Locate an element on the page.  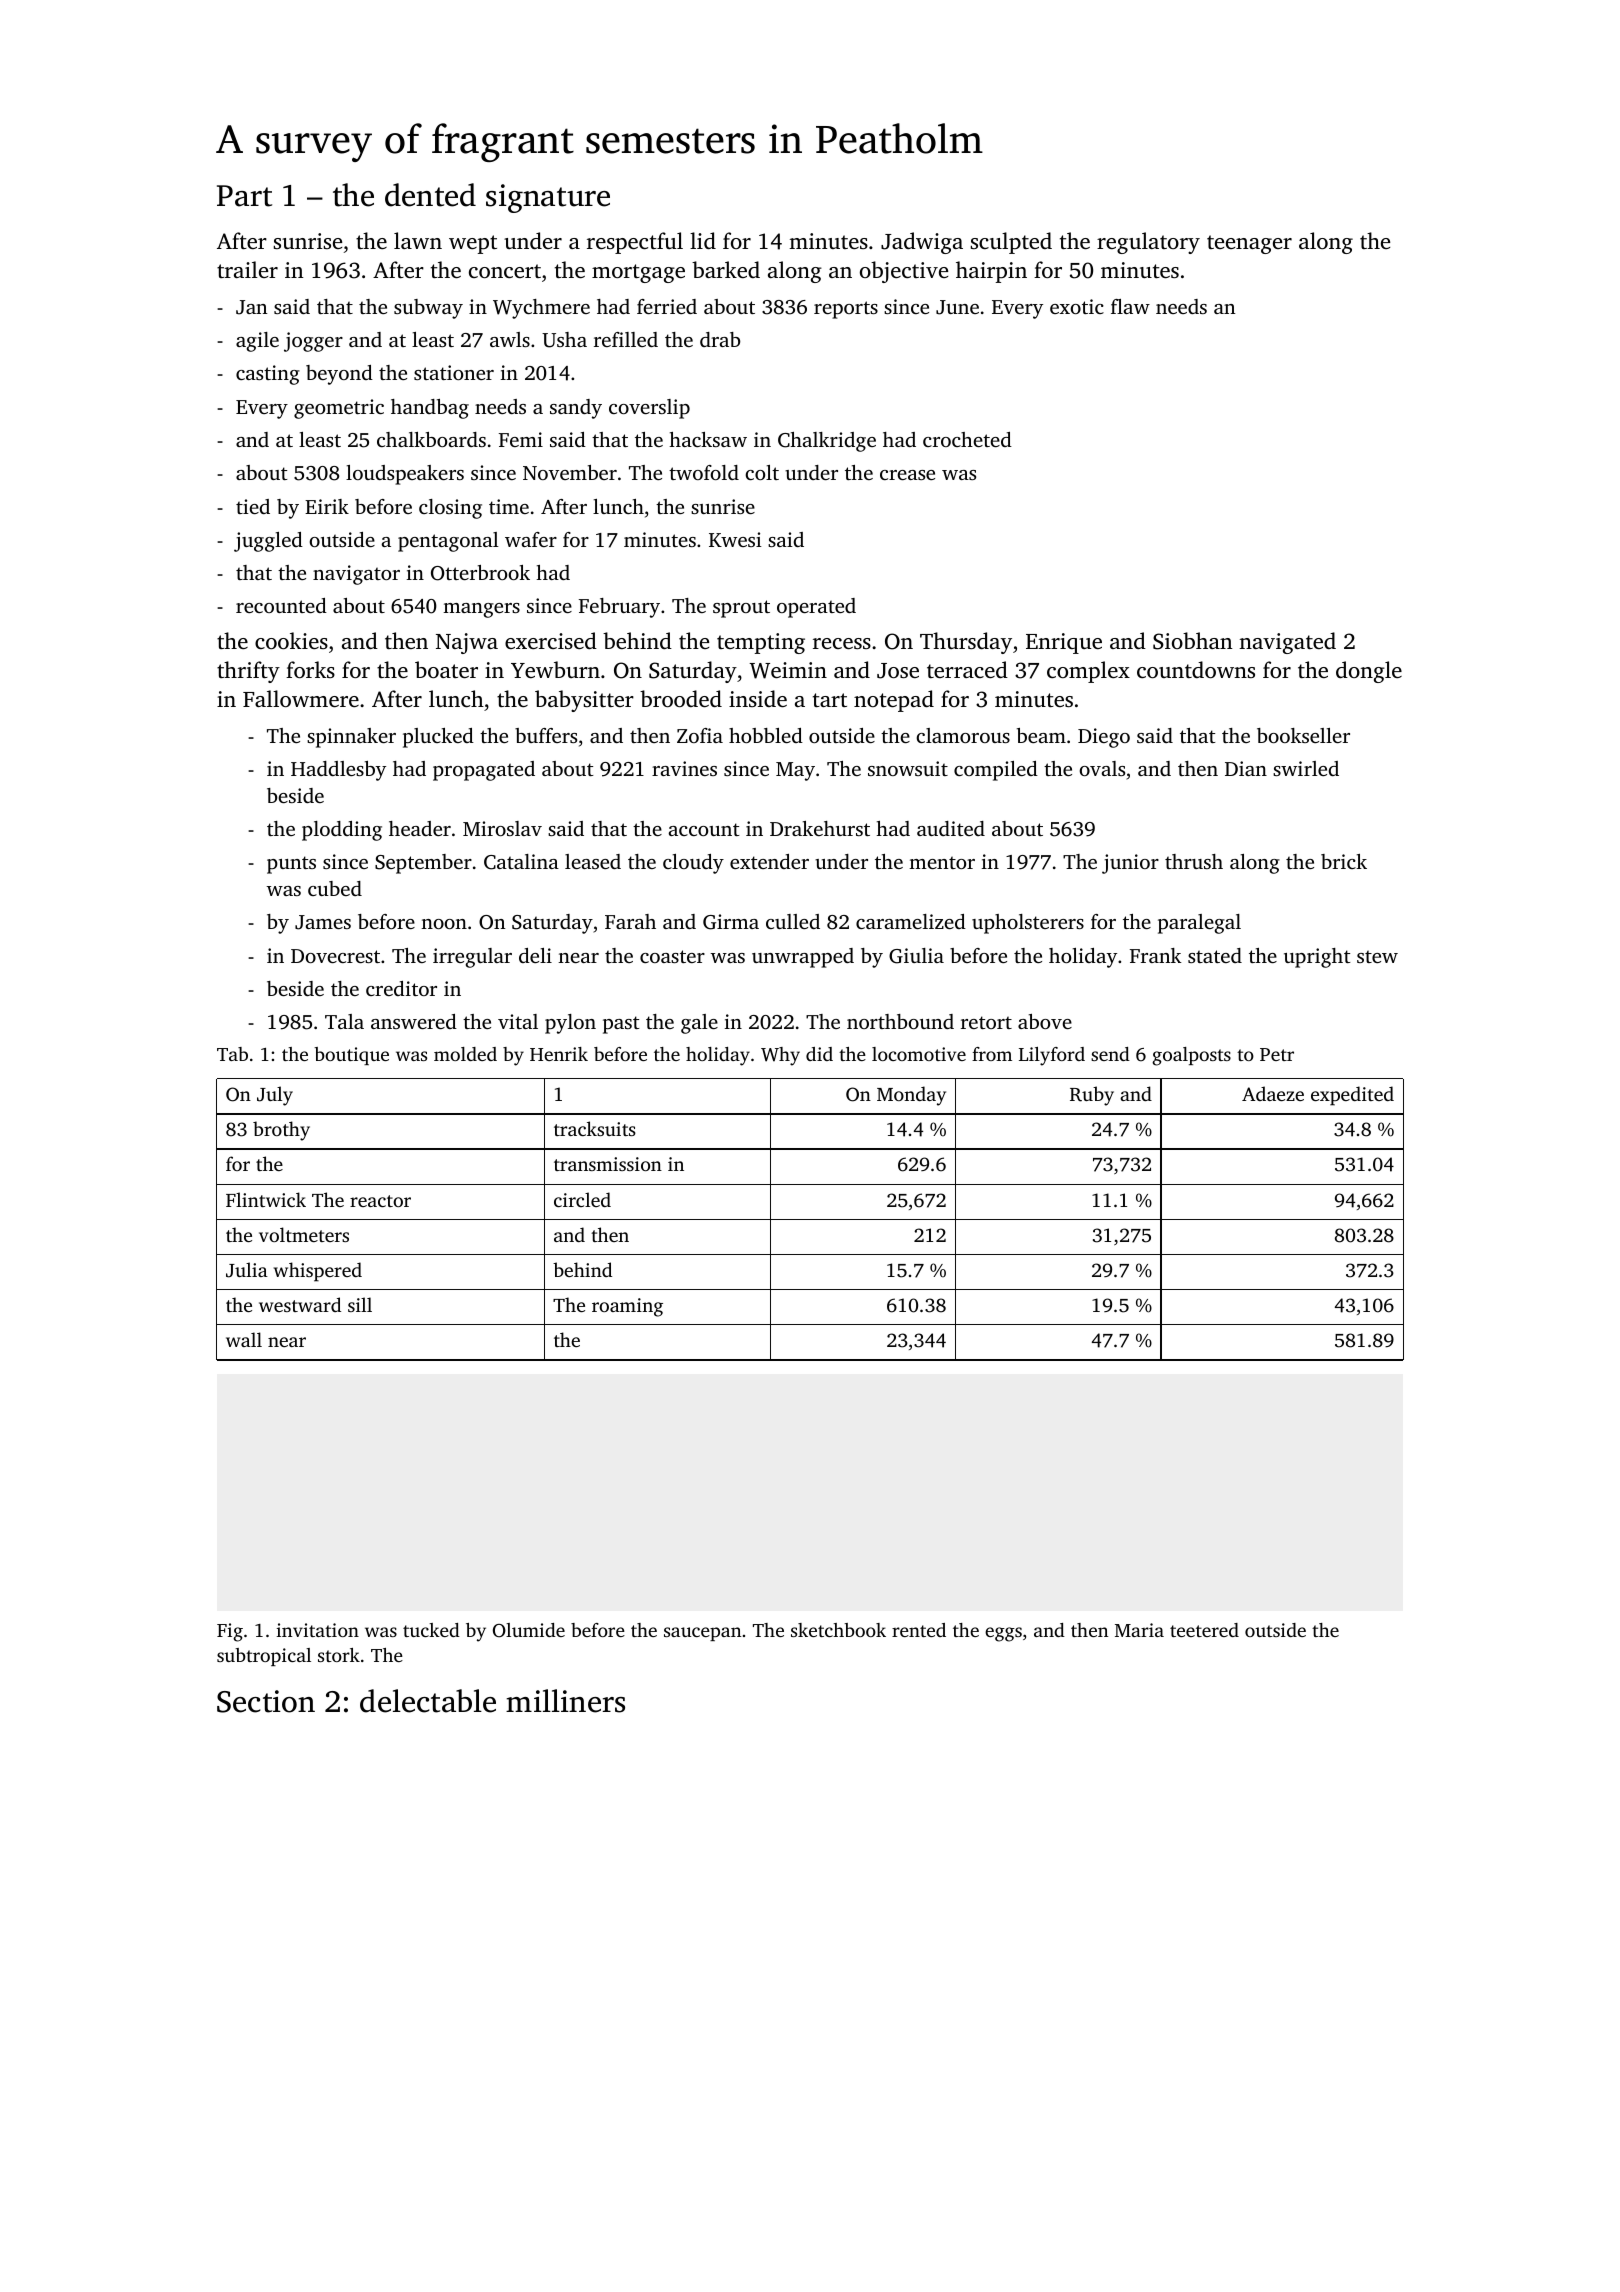
sculpted is located at coordinates (1011, 243).
